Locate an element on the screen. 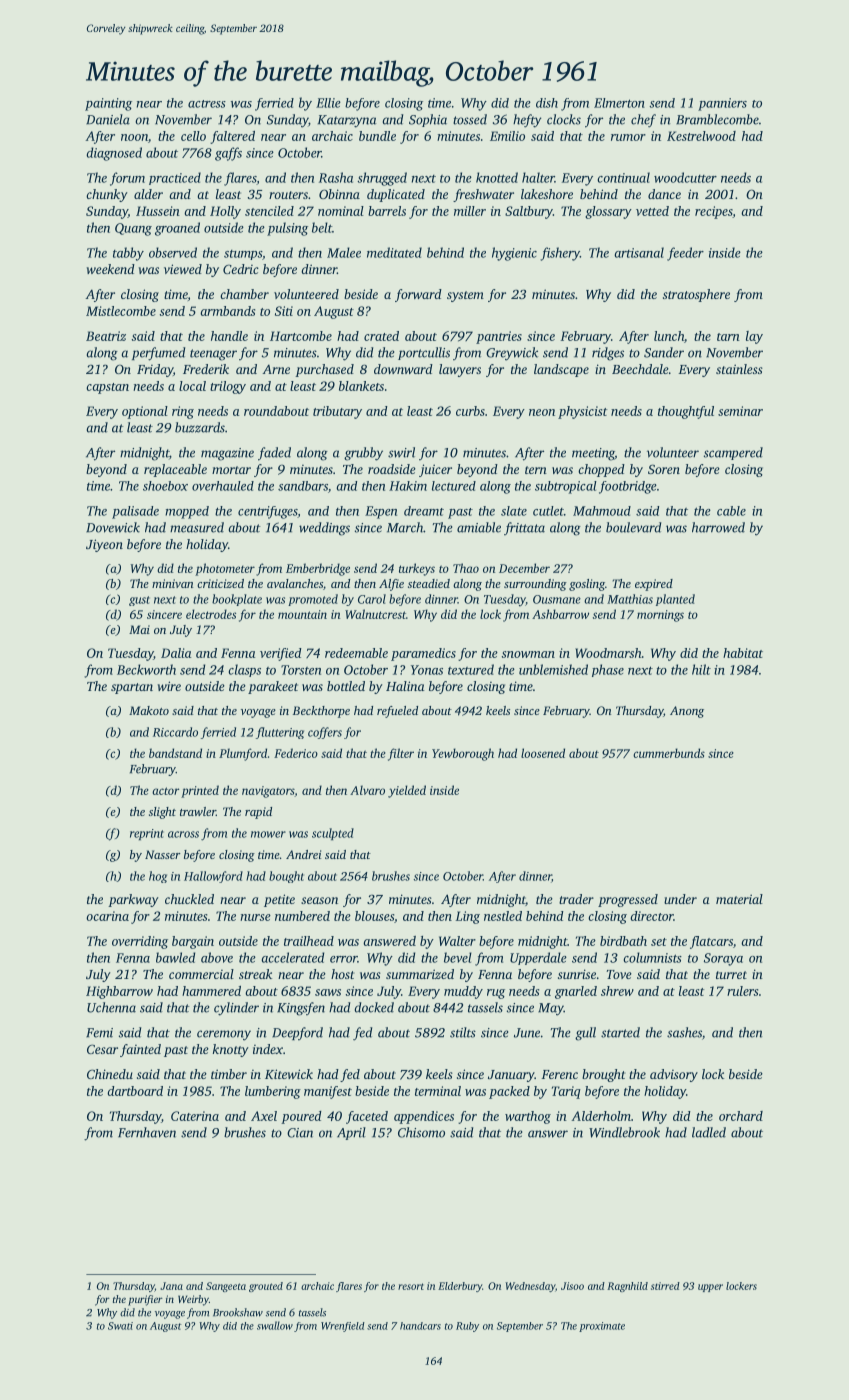  harrowed is located at coordinates (718, 527).
